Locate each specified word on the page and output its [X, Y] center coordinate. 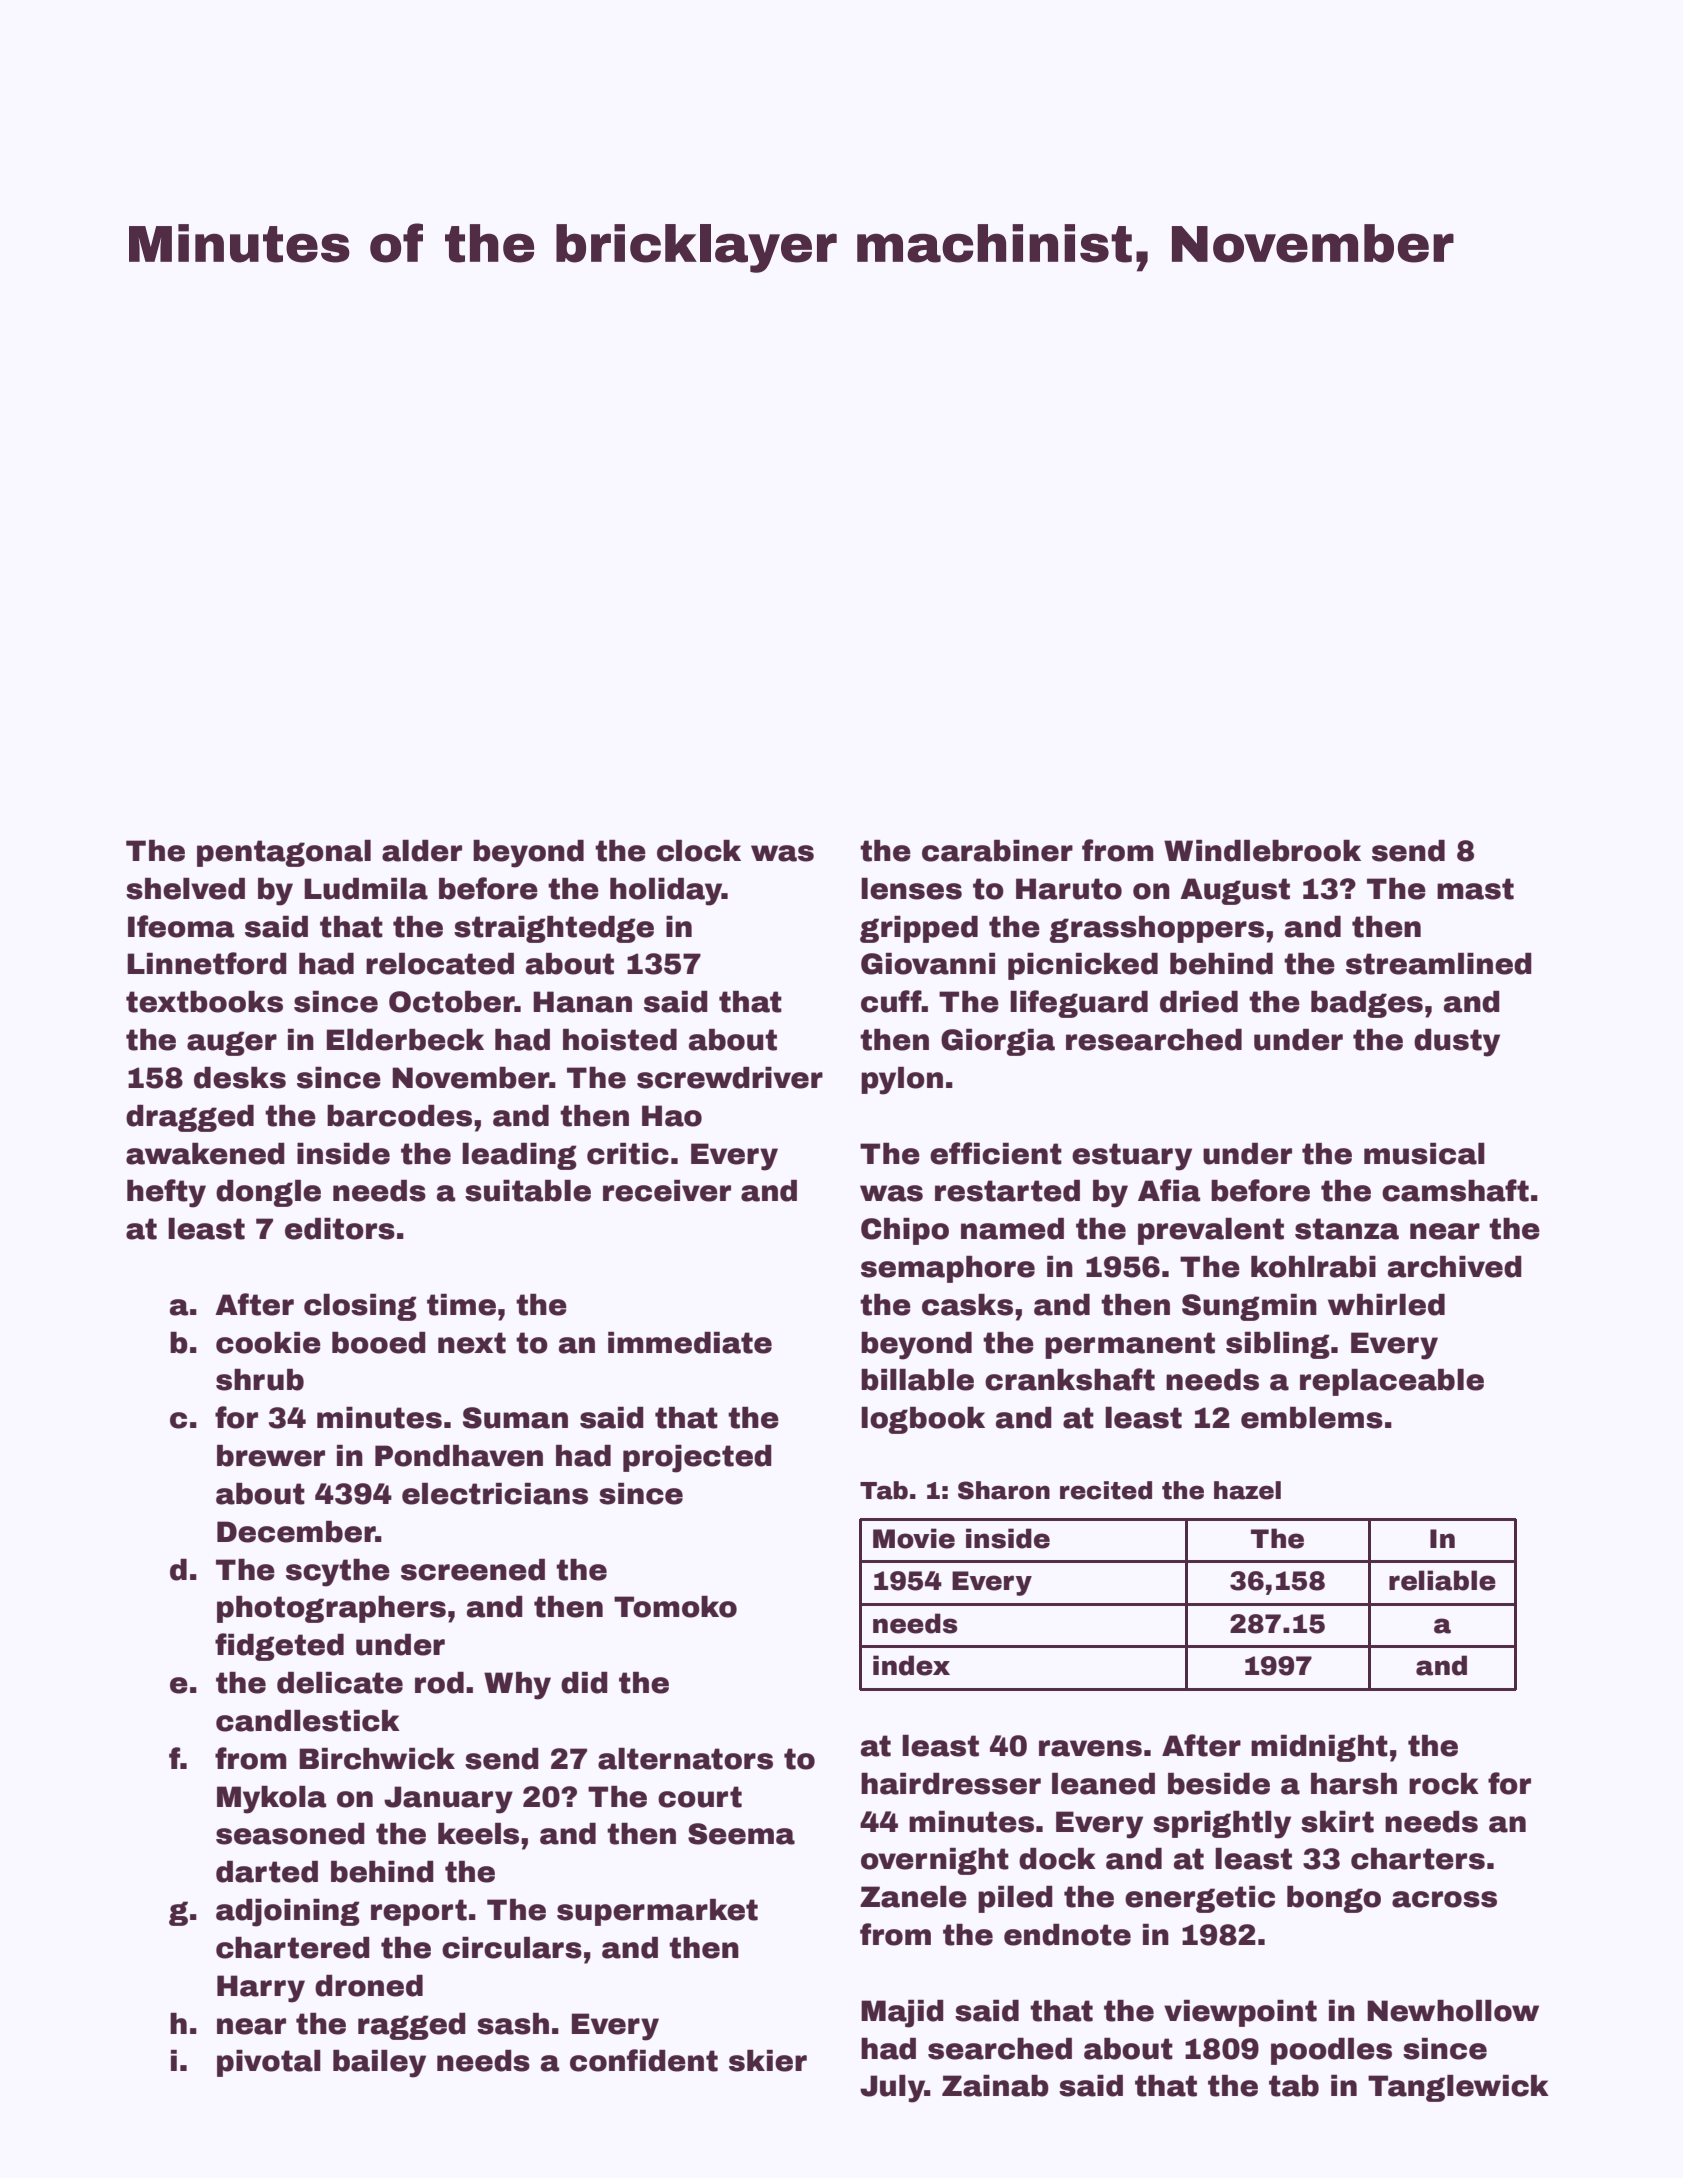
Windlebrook [1262, 851]
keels [478, 1834]
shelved [185, 889]
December [296, 1532]
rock [1444, 1784]
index [911, 1665]
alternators [685, 1759]
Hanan [582, 1002]
